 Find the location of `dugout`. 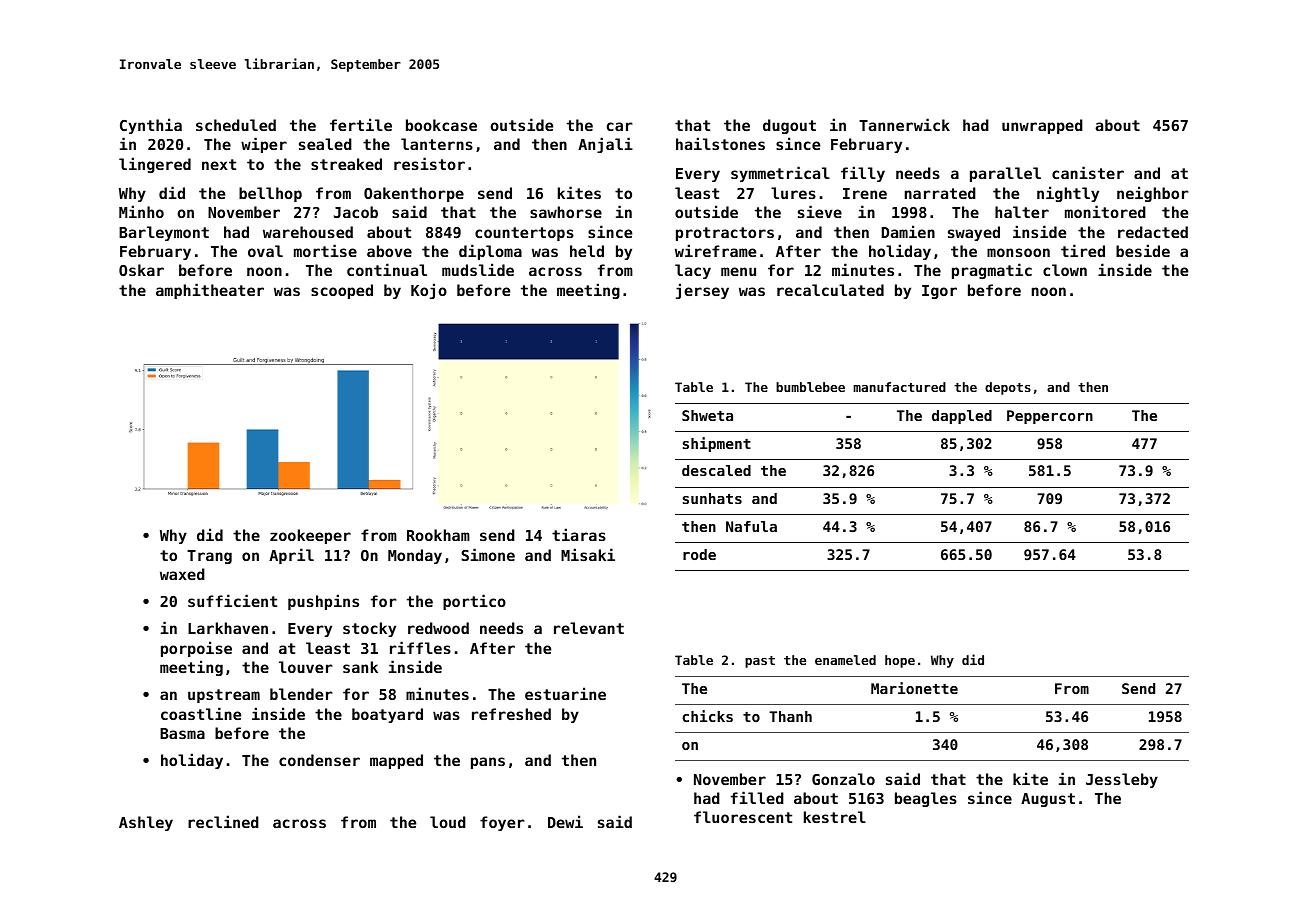

dugout is located at coordinates (789, 126).
